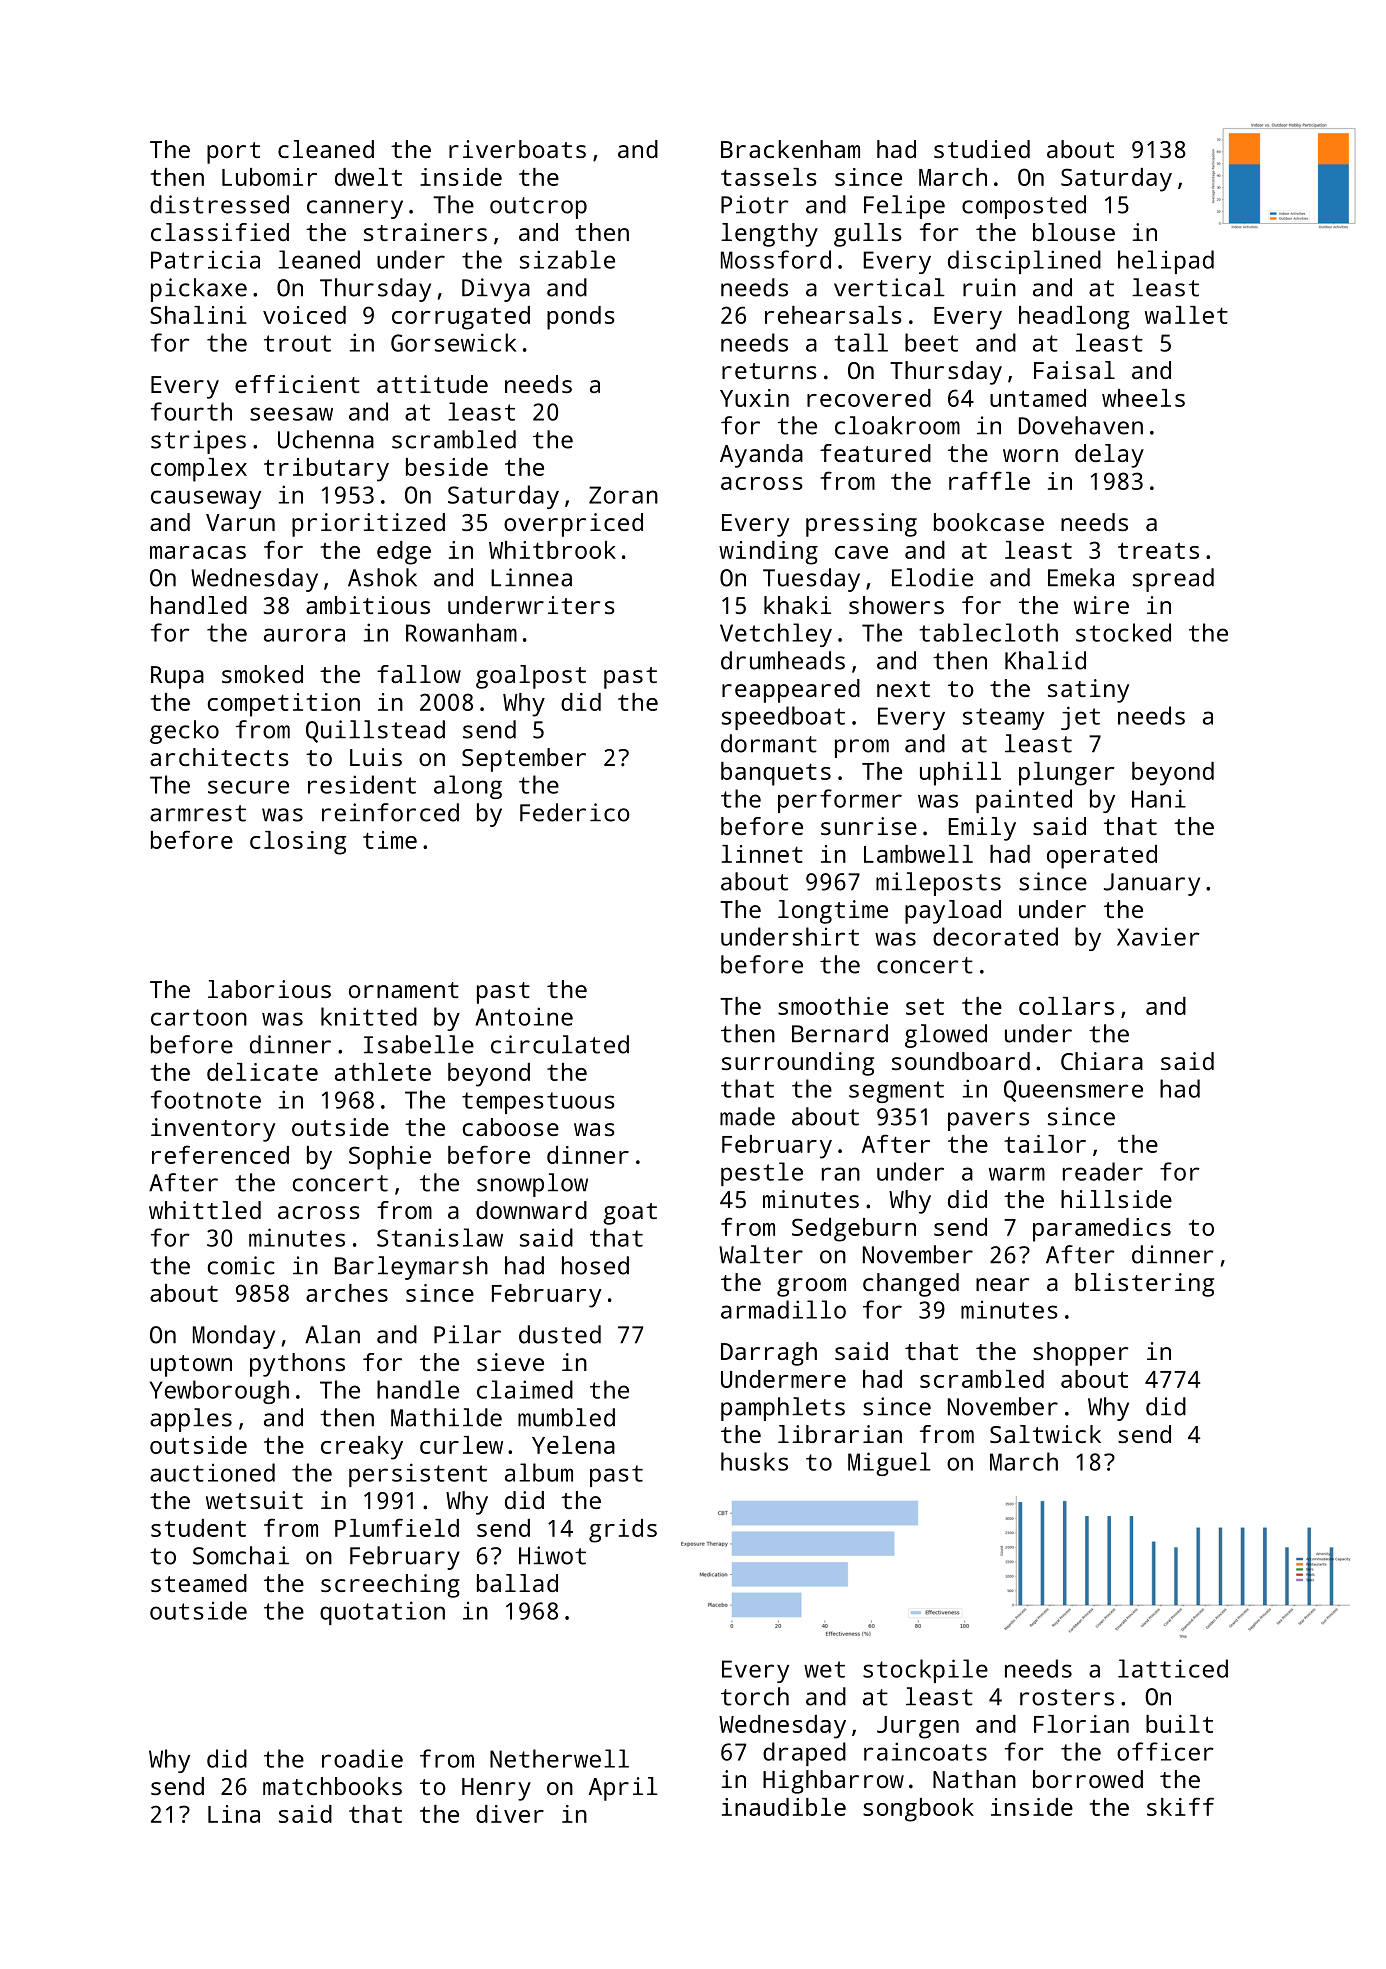  What do you see at coordinates (234, 1814) in the page?
I see `Lina` at bounding box center [234, 1814].
